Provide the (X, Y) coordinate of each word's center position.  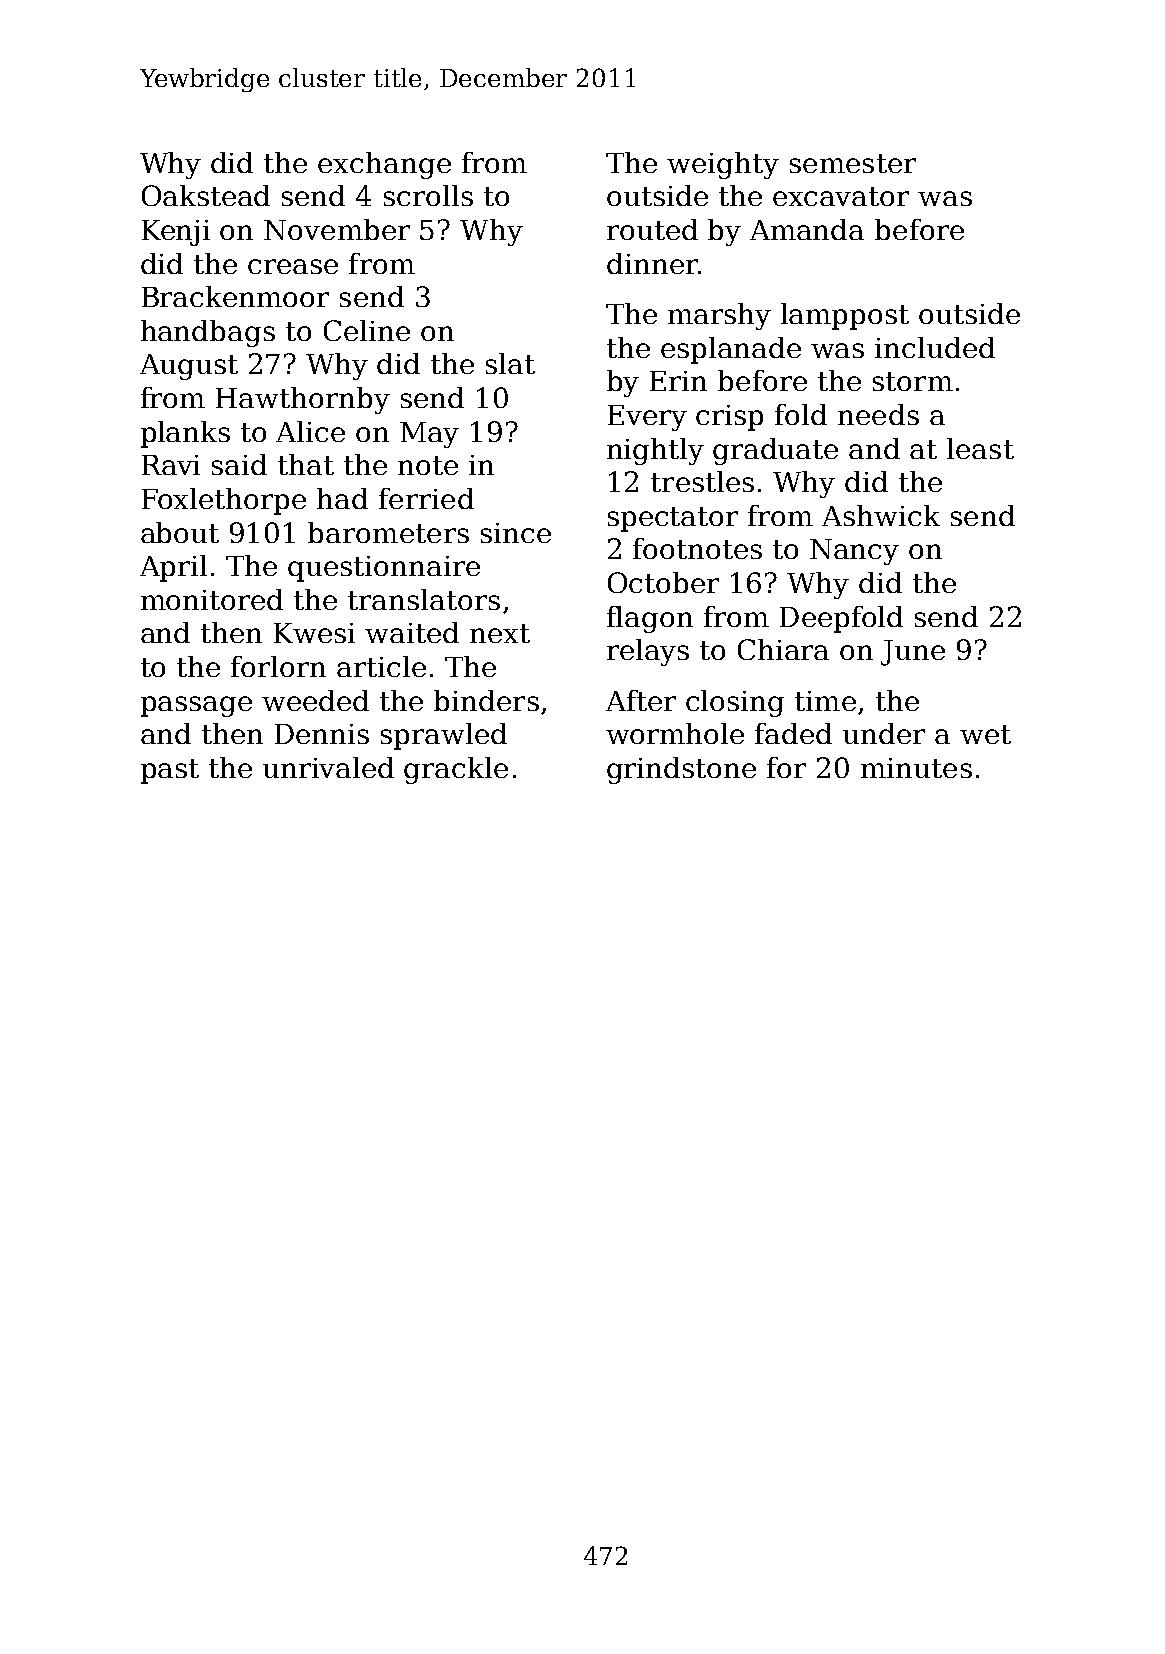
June (913, 653)
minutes (916, 768)
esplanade (731, 350)
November (337, 229)
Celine (367, 330)
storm (913, 381)
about (180, 532)
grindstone (681, 770)
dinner (652, 263)
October (663, 582)
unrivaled (328, 767)
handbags (208, 333)
